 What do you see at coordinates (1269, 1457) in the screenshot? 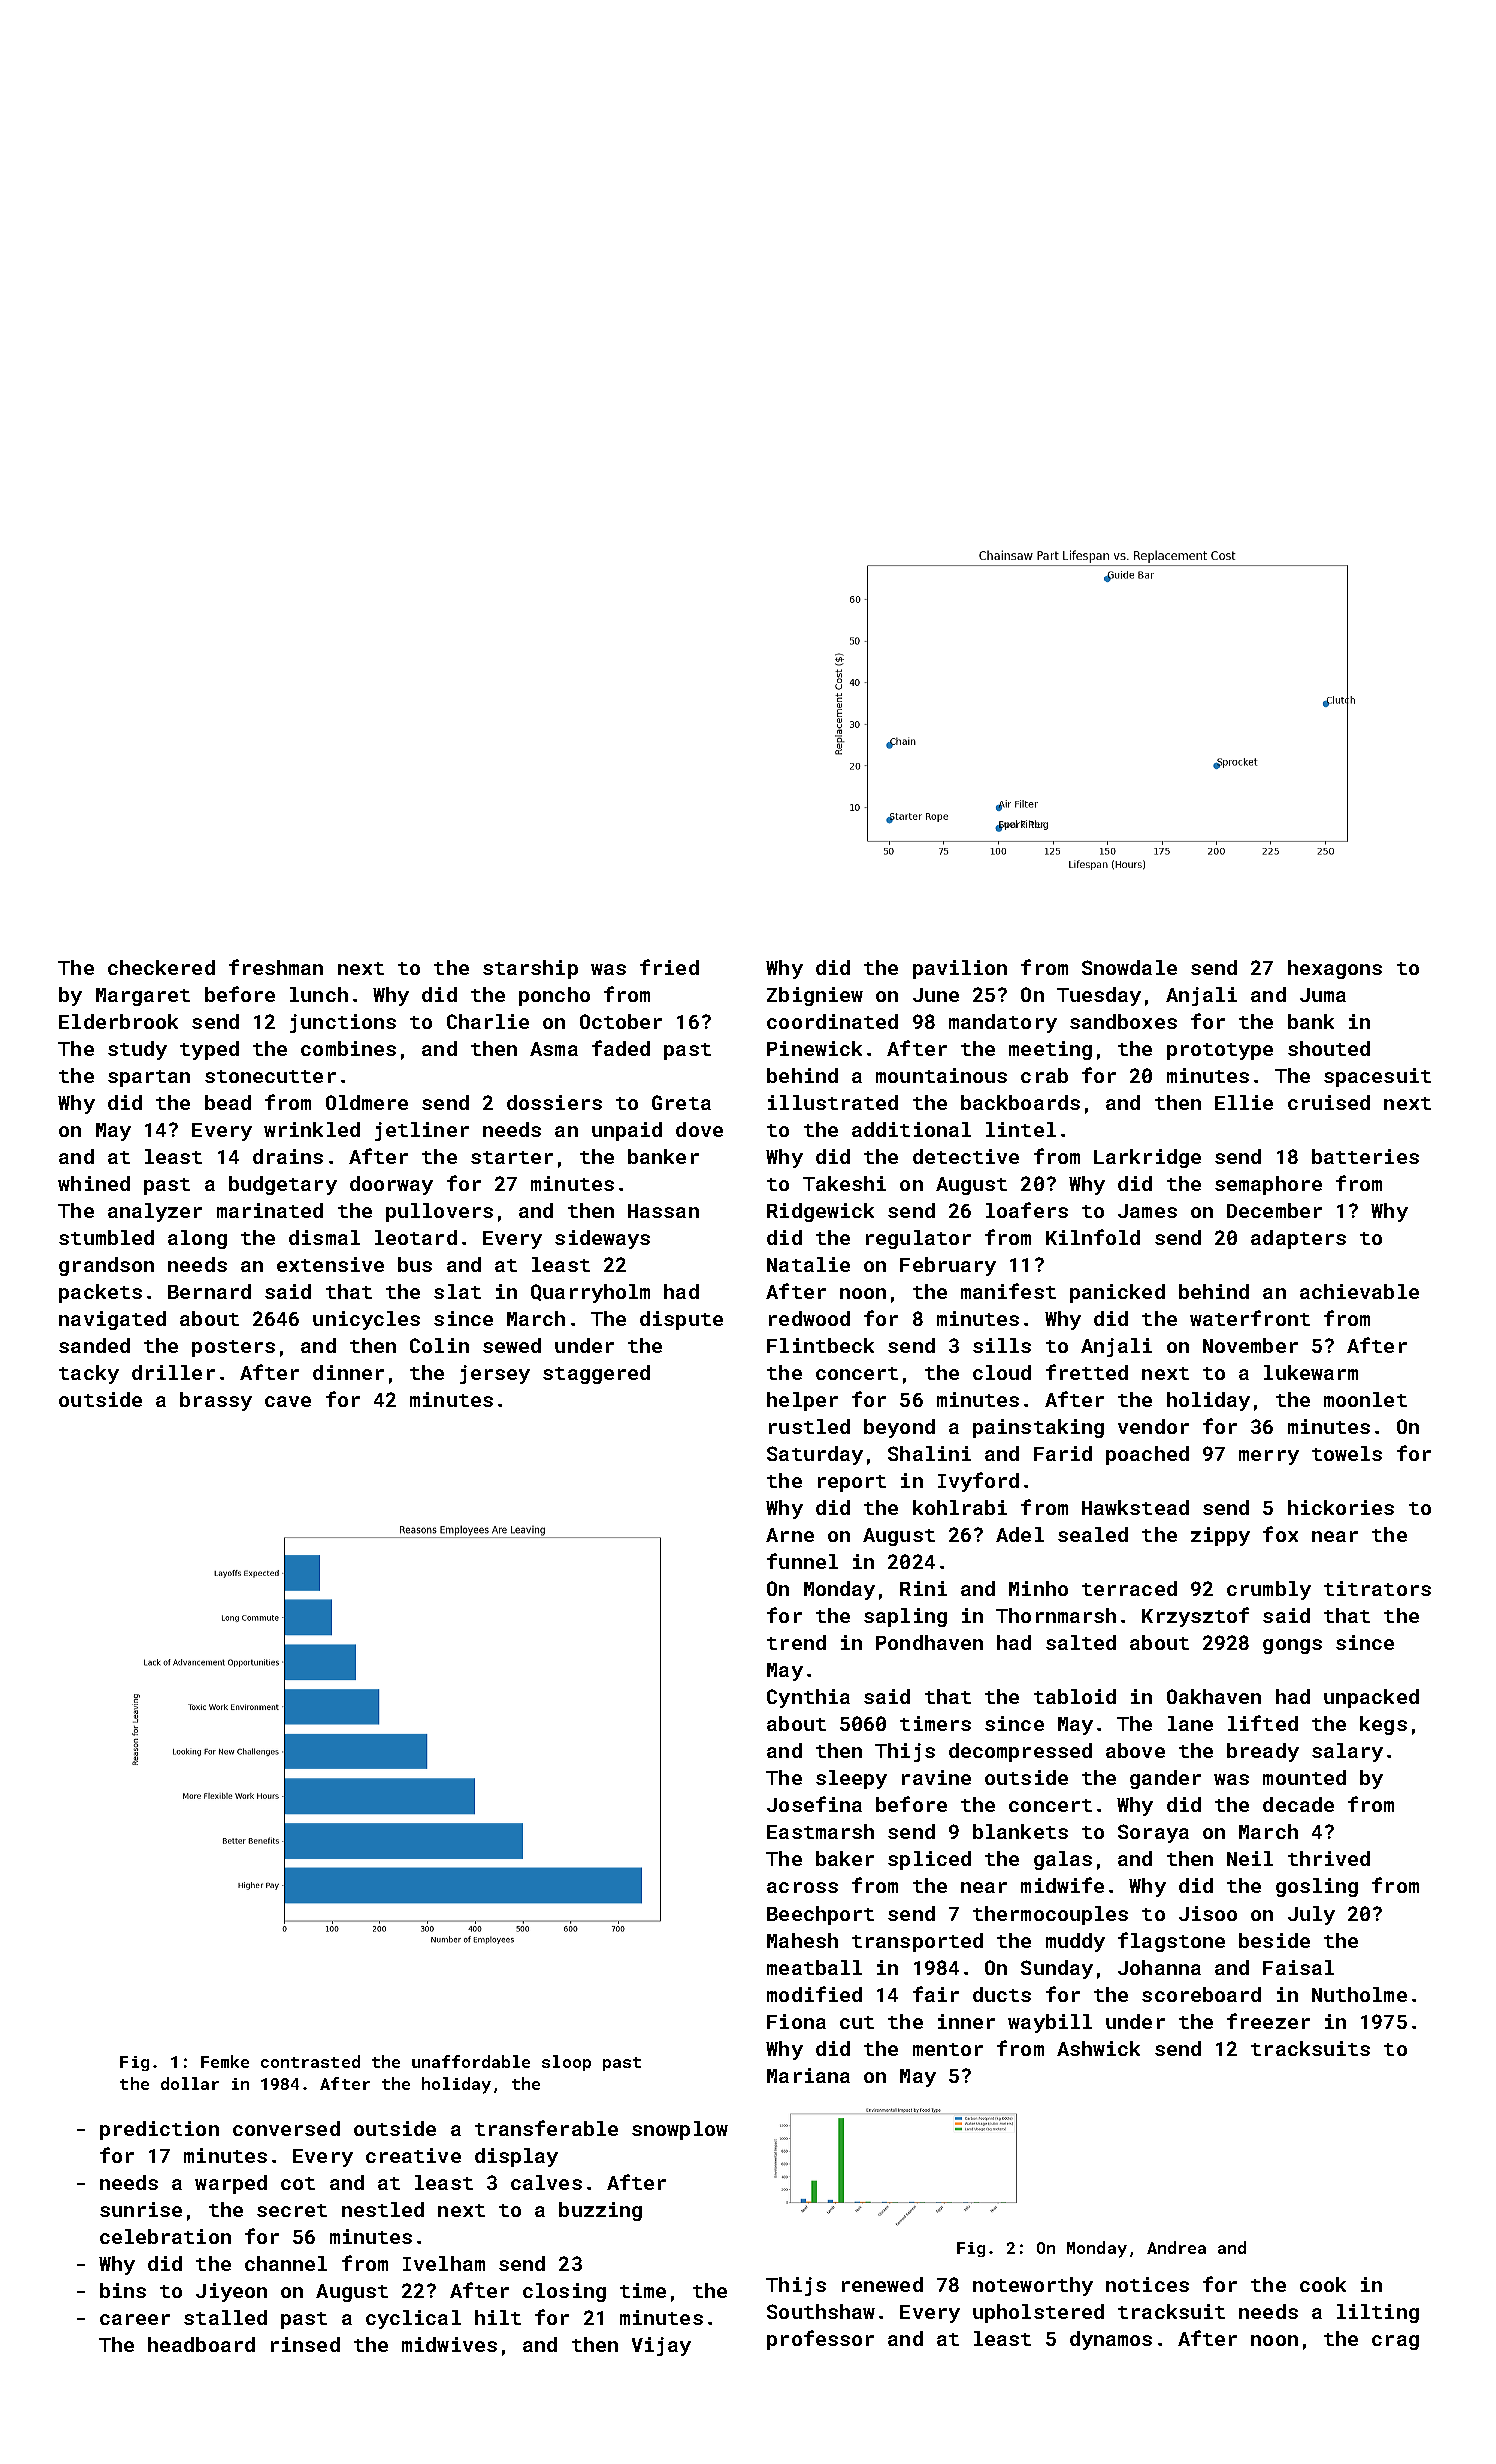
I see `merry` at bounding box center [1269, 1457].
